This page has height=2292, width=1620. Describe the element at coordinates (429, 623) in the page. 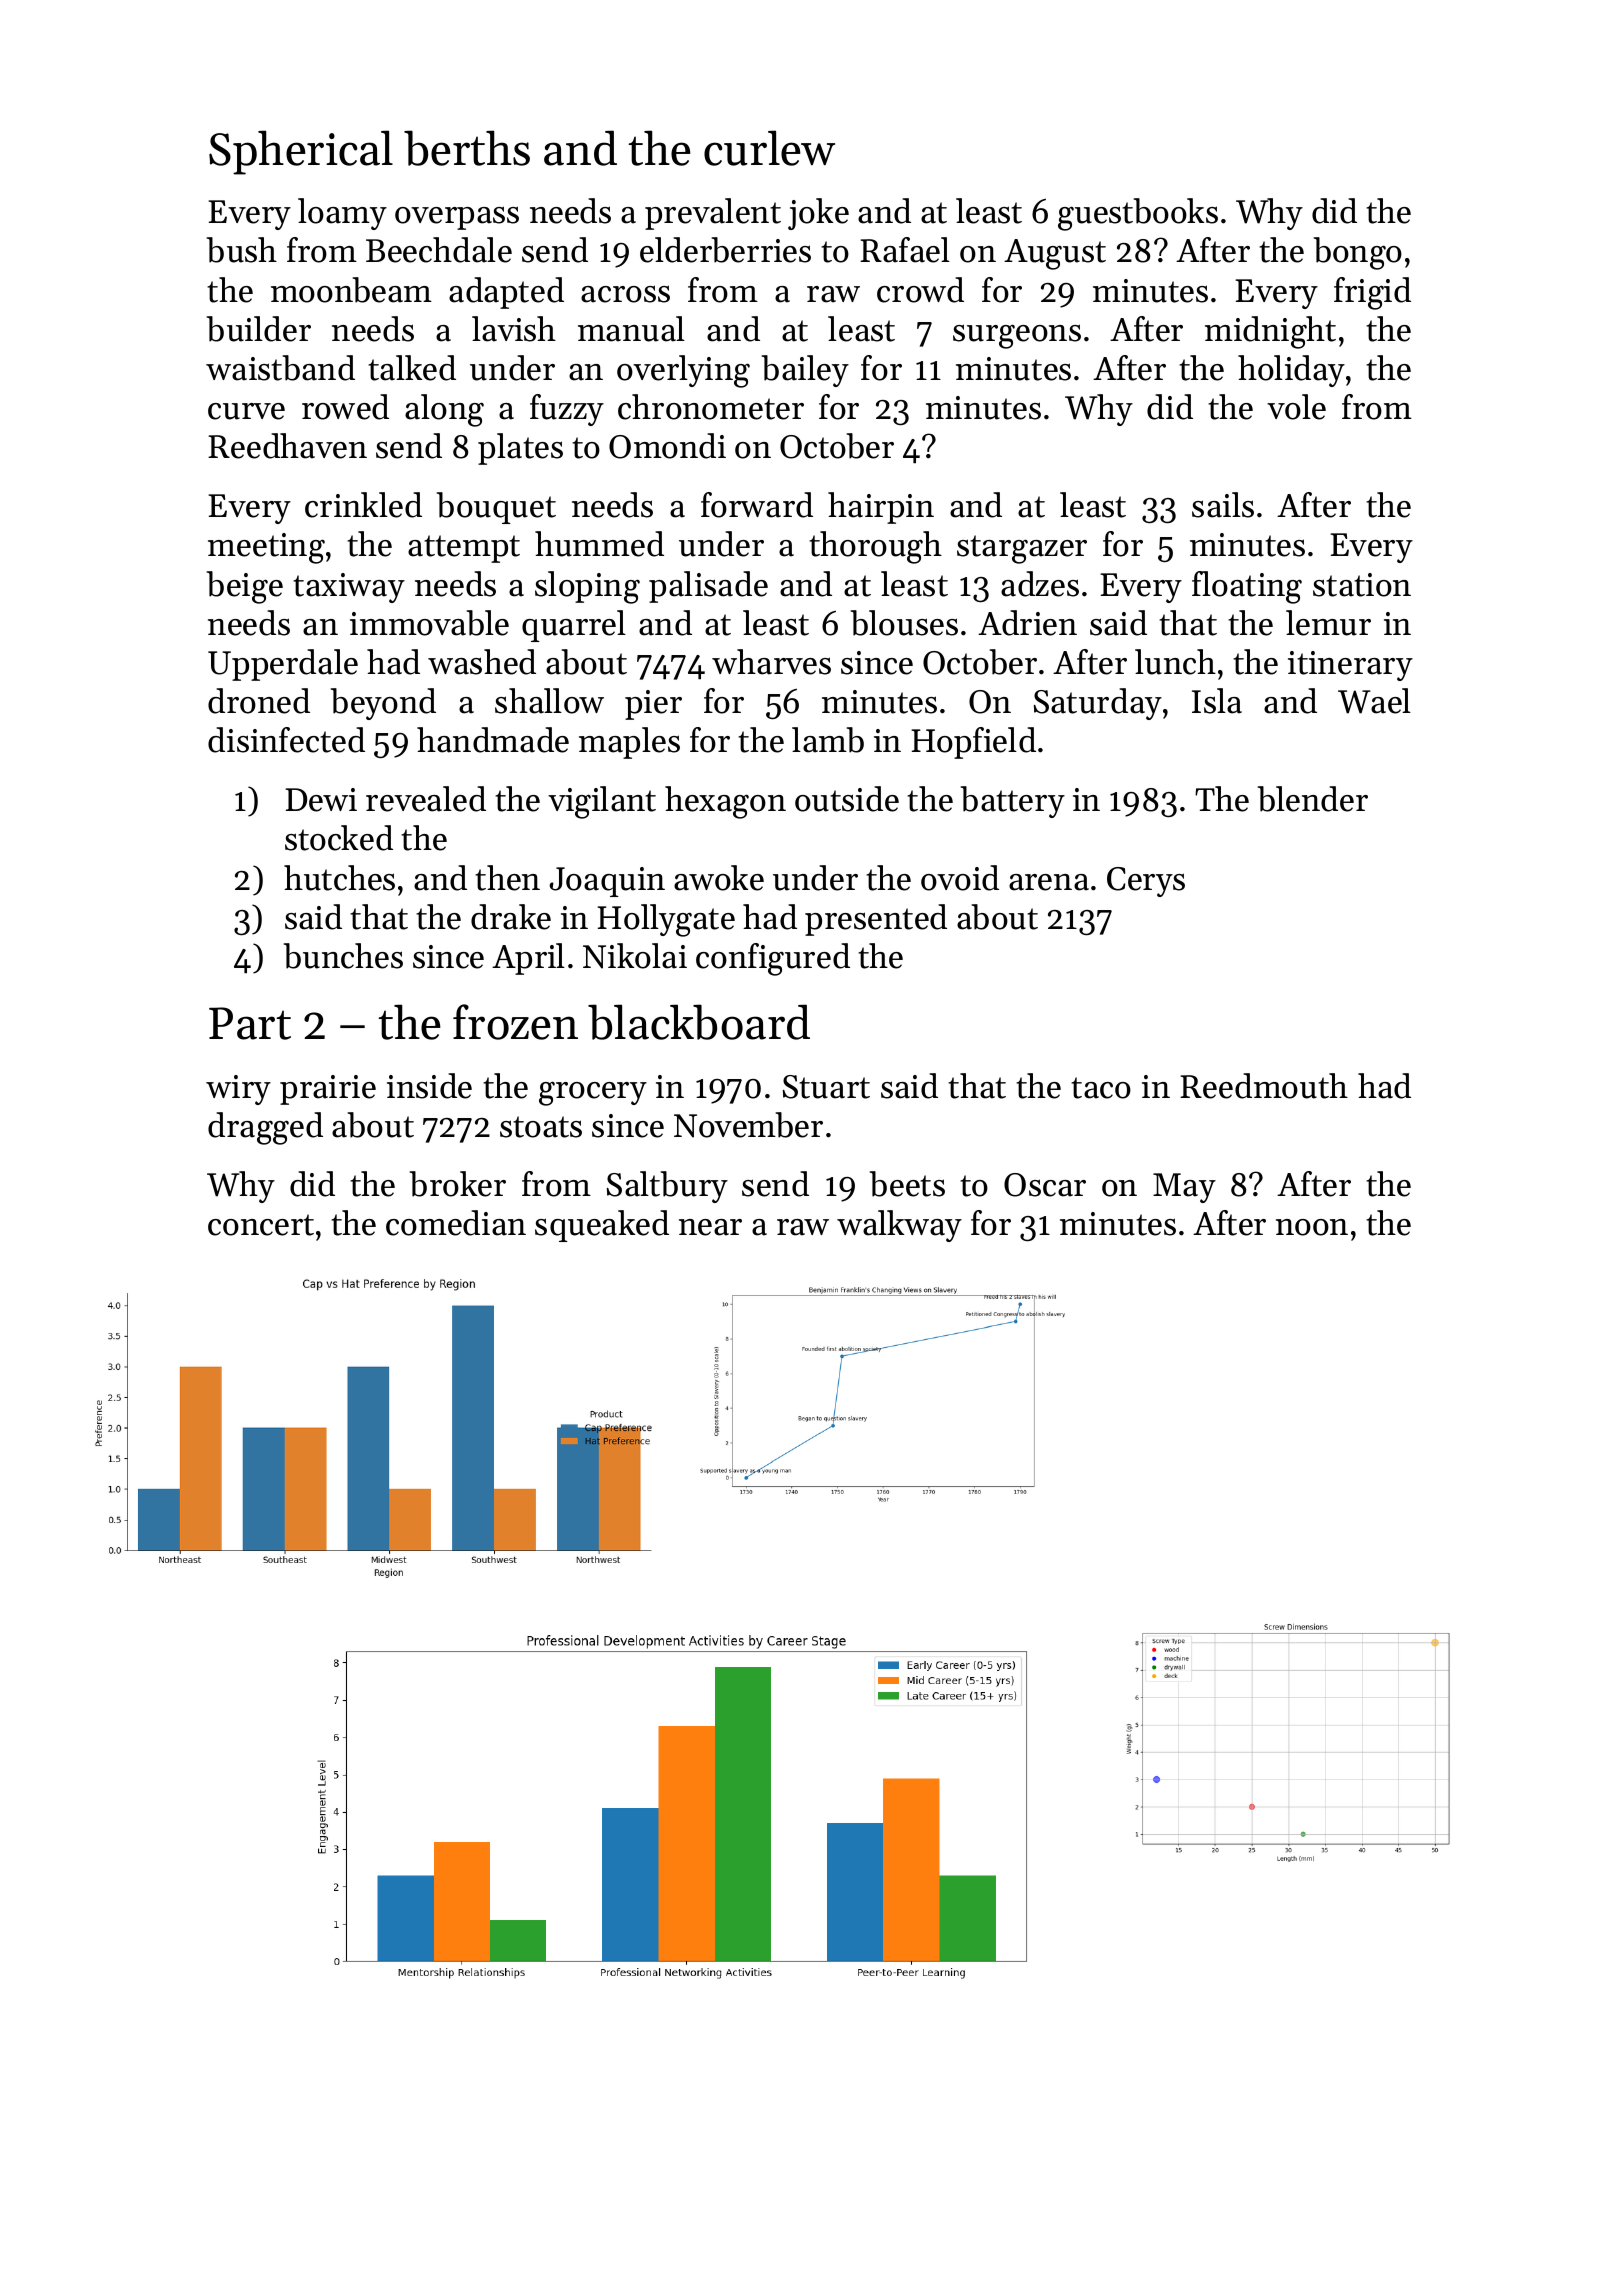

I see `immovable` at that location.
